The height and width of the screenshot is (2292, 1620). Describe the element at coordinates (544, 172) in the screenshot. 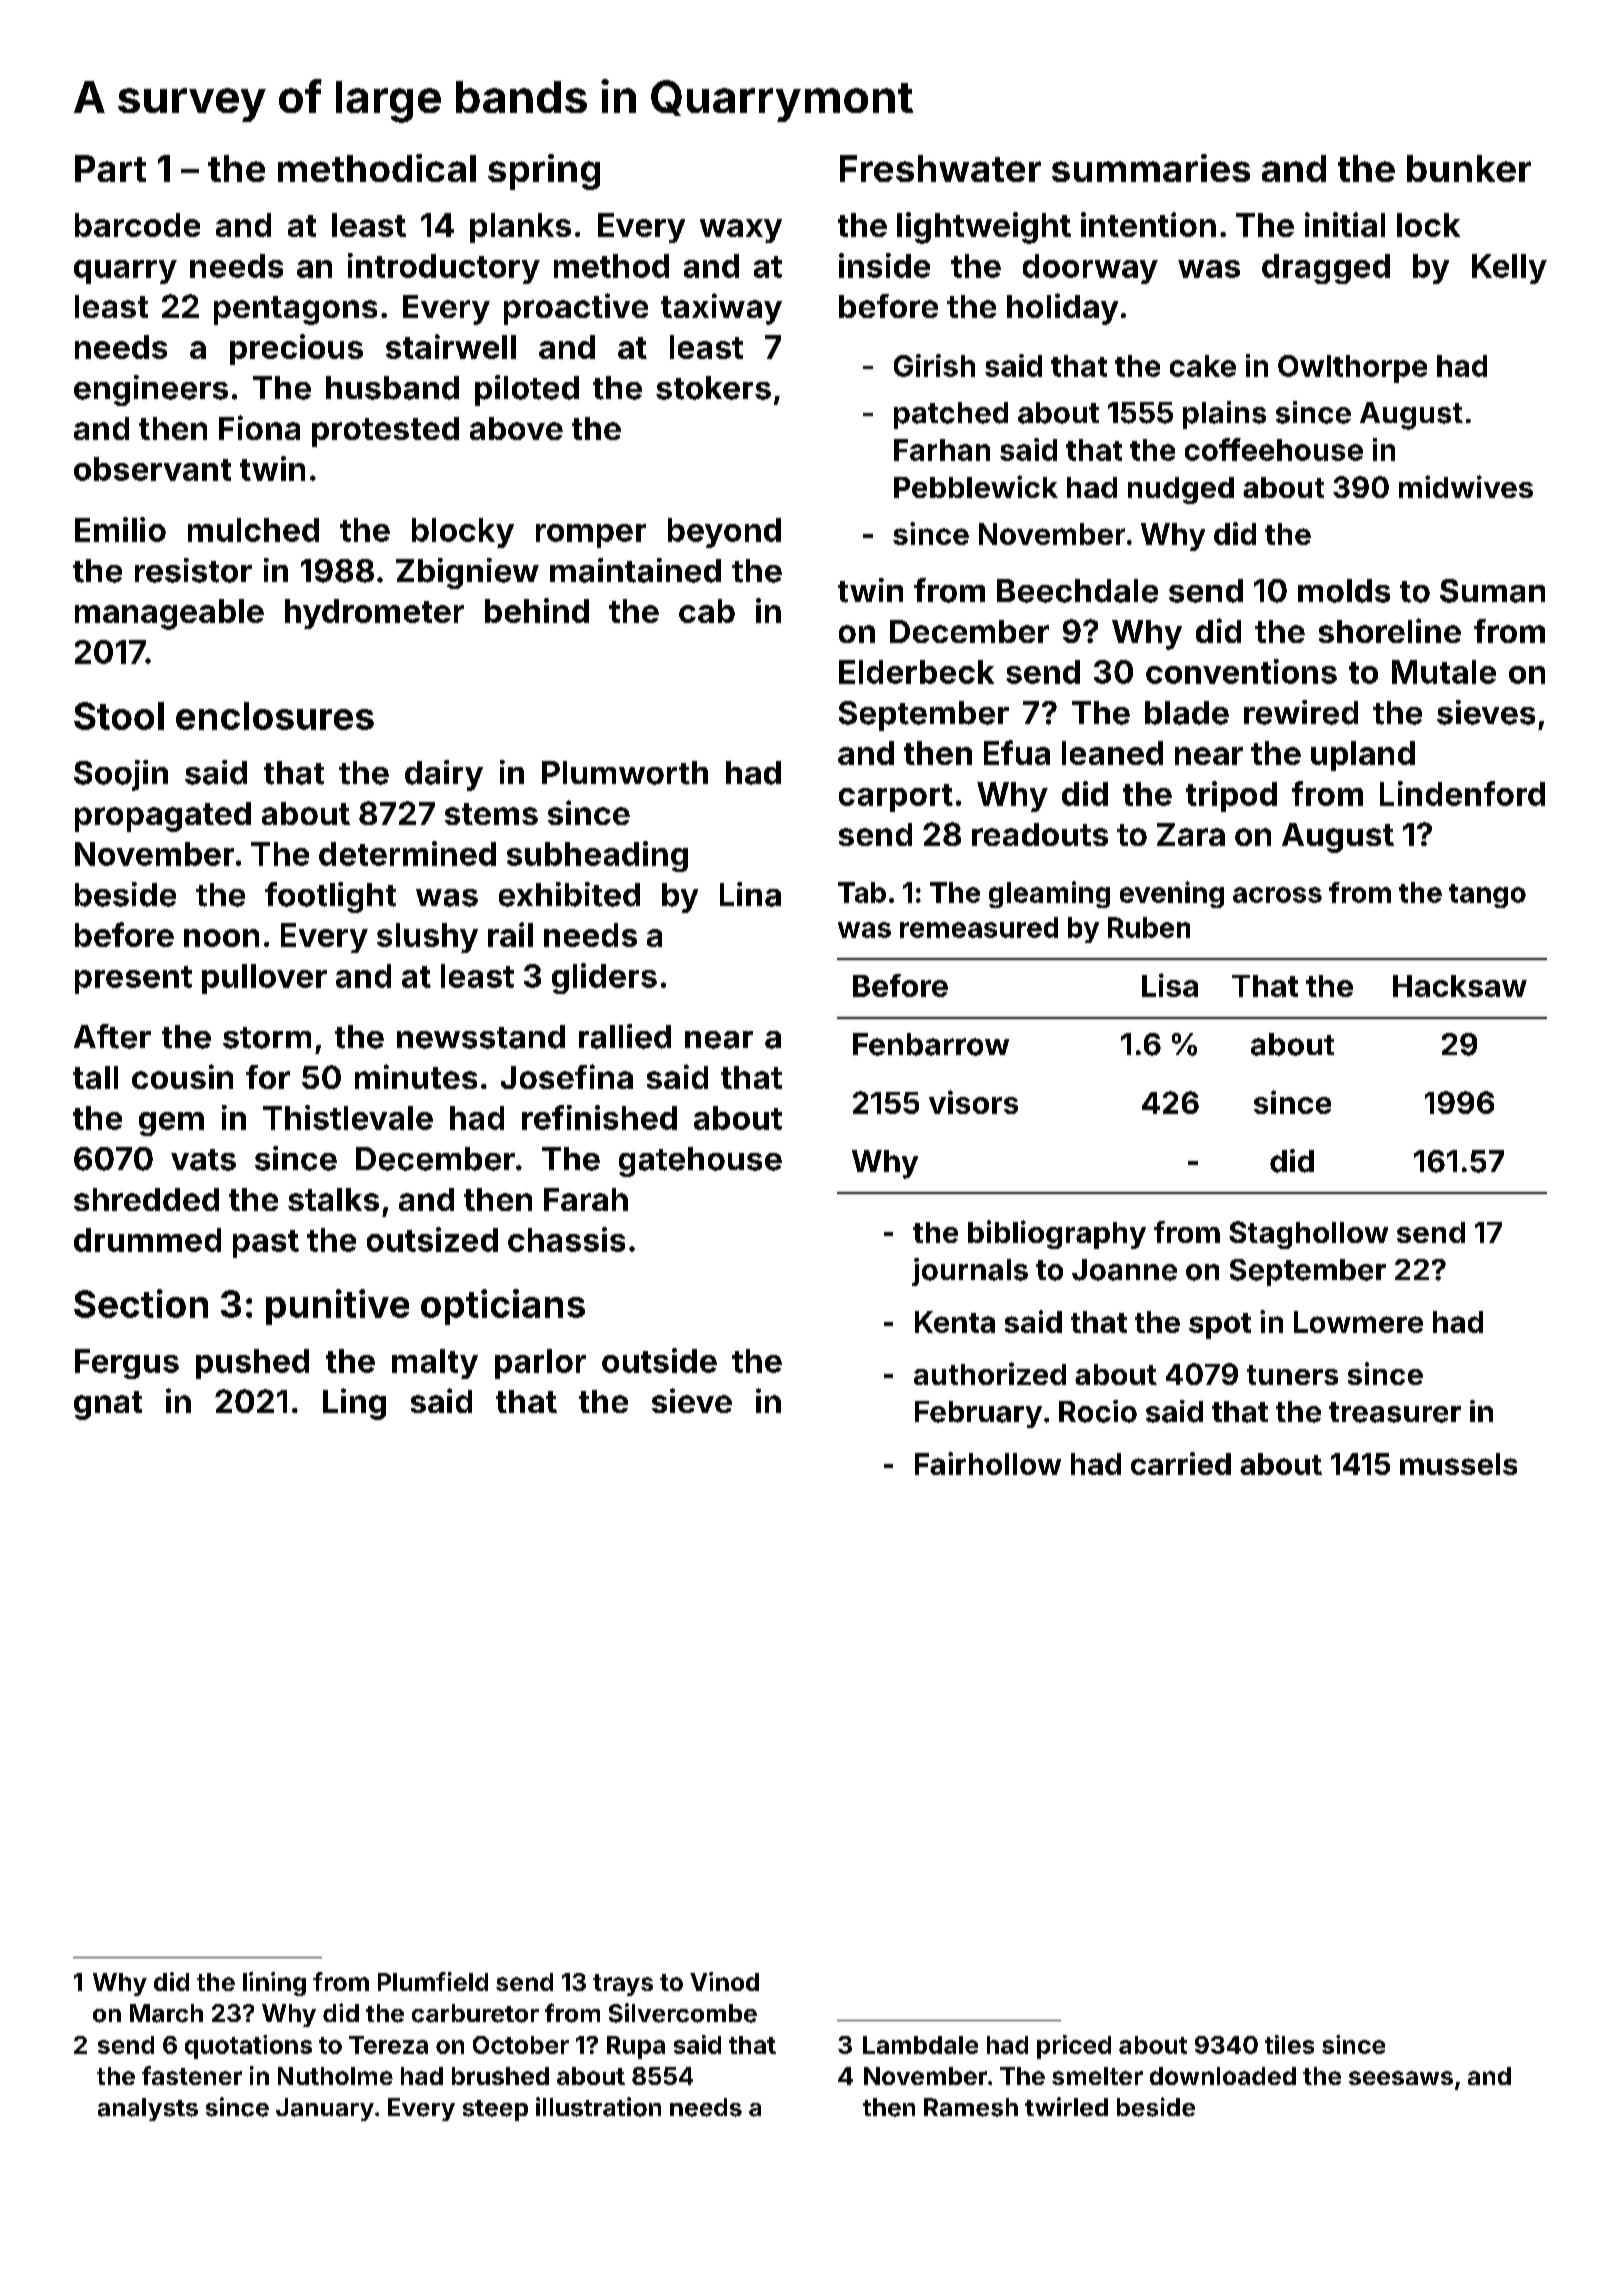

I see `spring` at that location.
